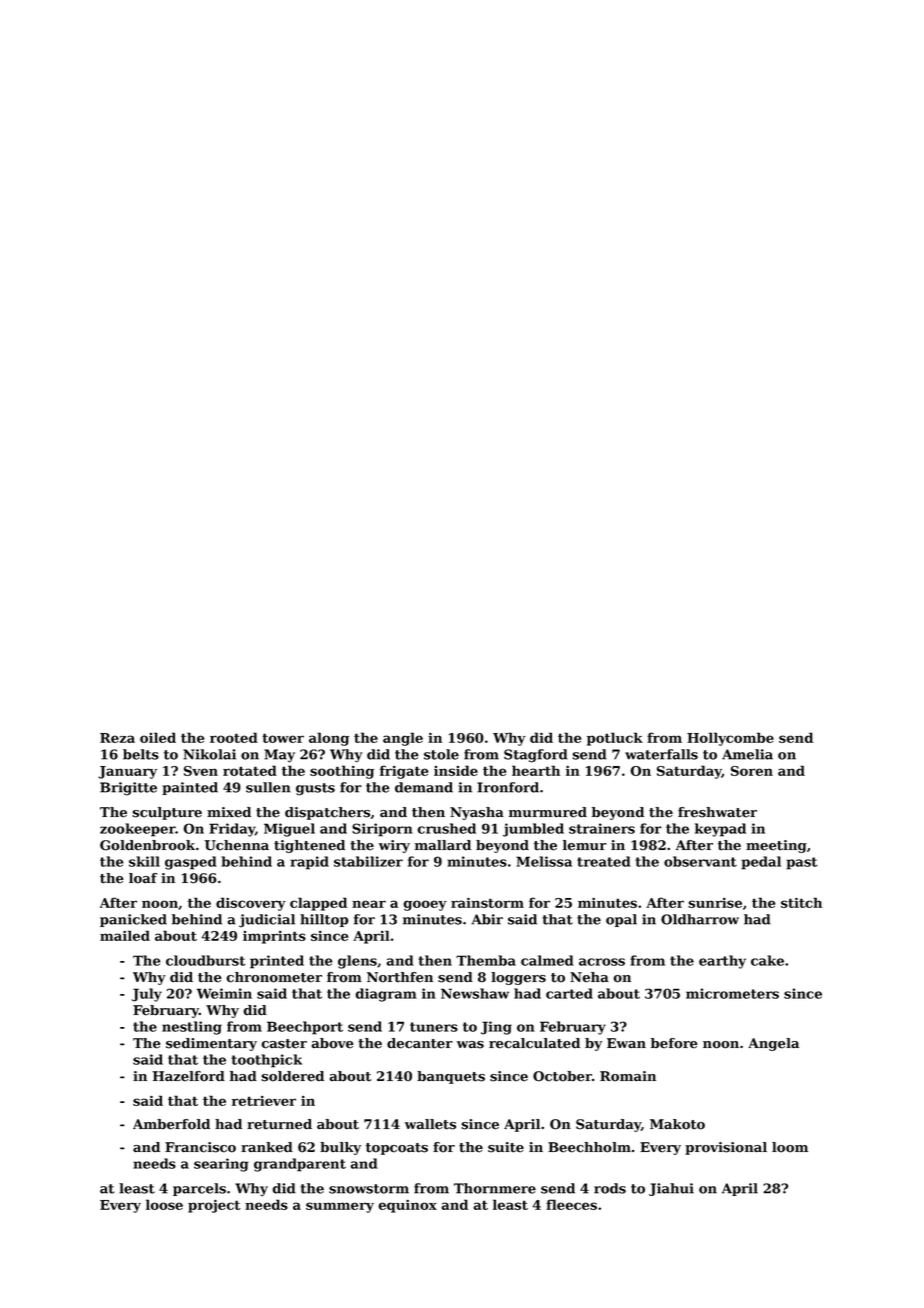  I want to click on freshwater, so click(717, 812).
